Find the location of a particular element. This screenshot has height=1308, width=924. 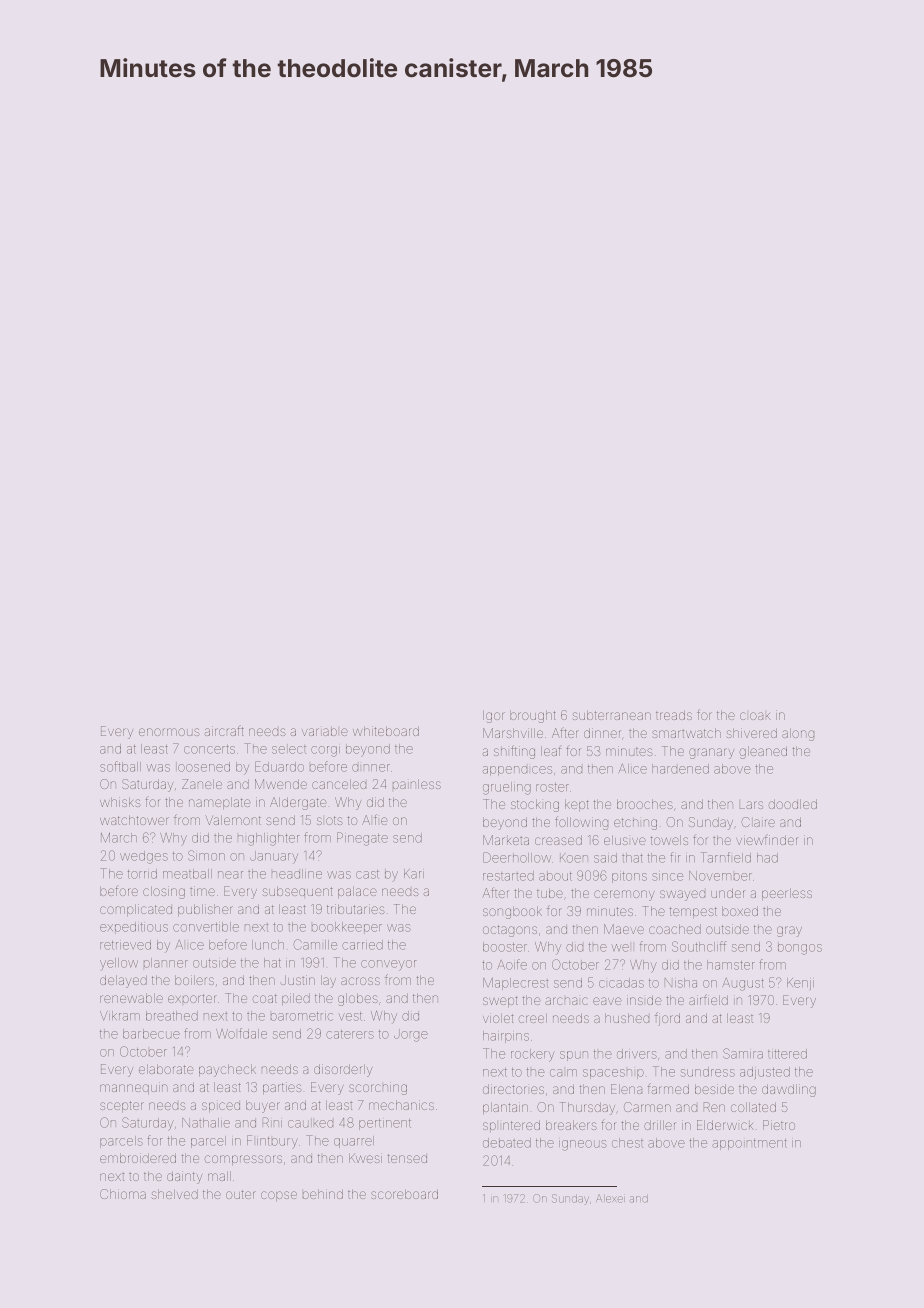

scoreboard is located at coordinates (404, 1194).
